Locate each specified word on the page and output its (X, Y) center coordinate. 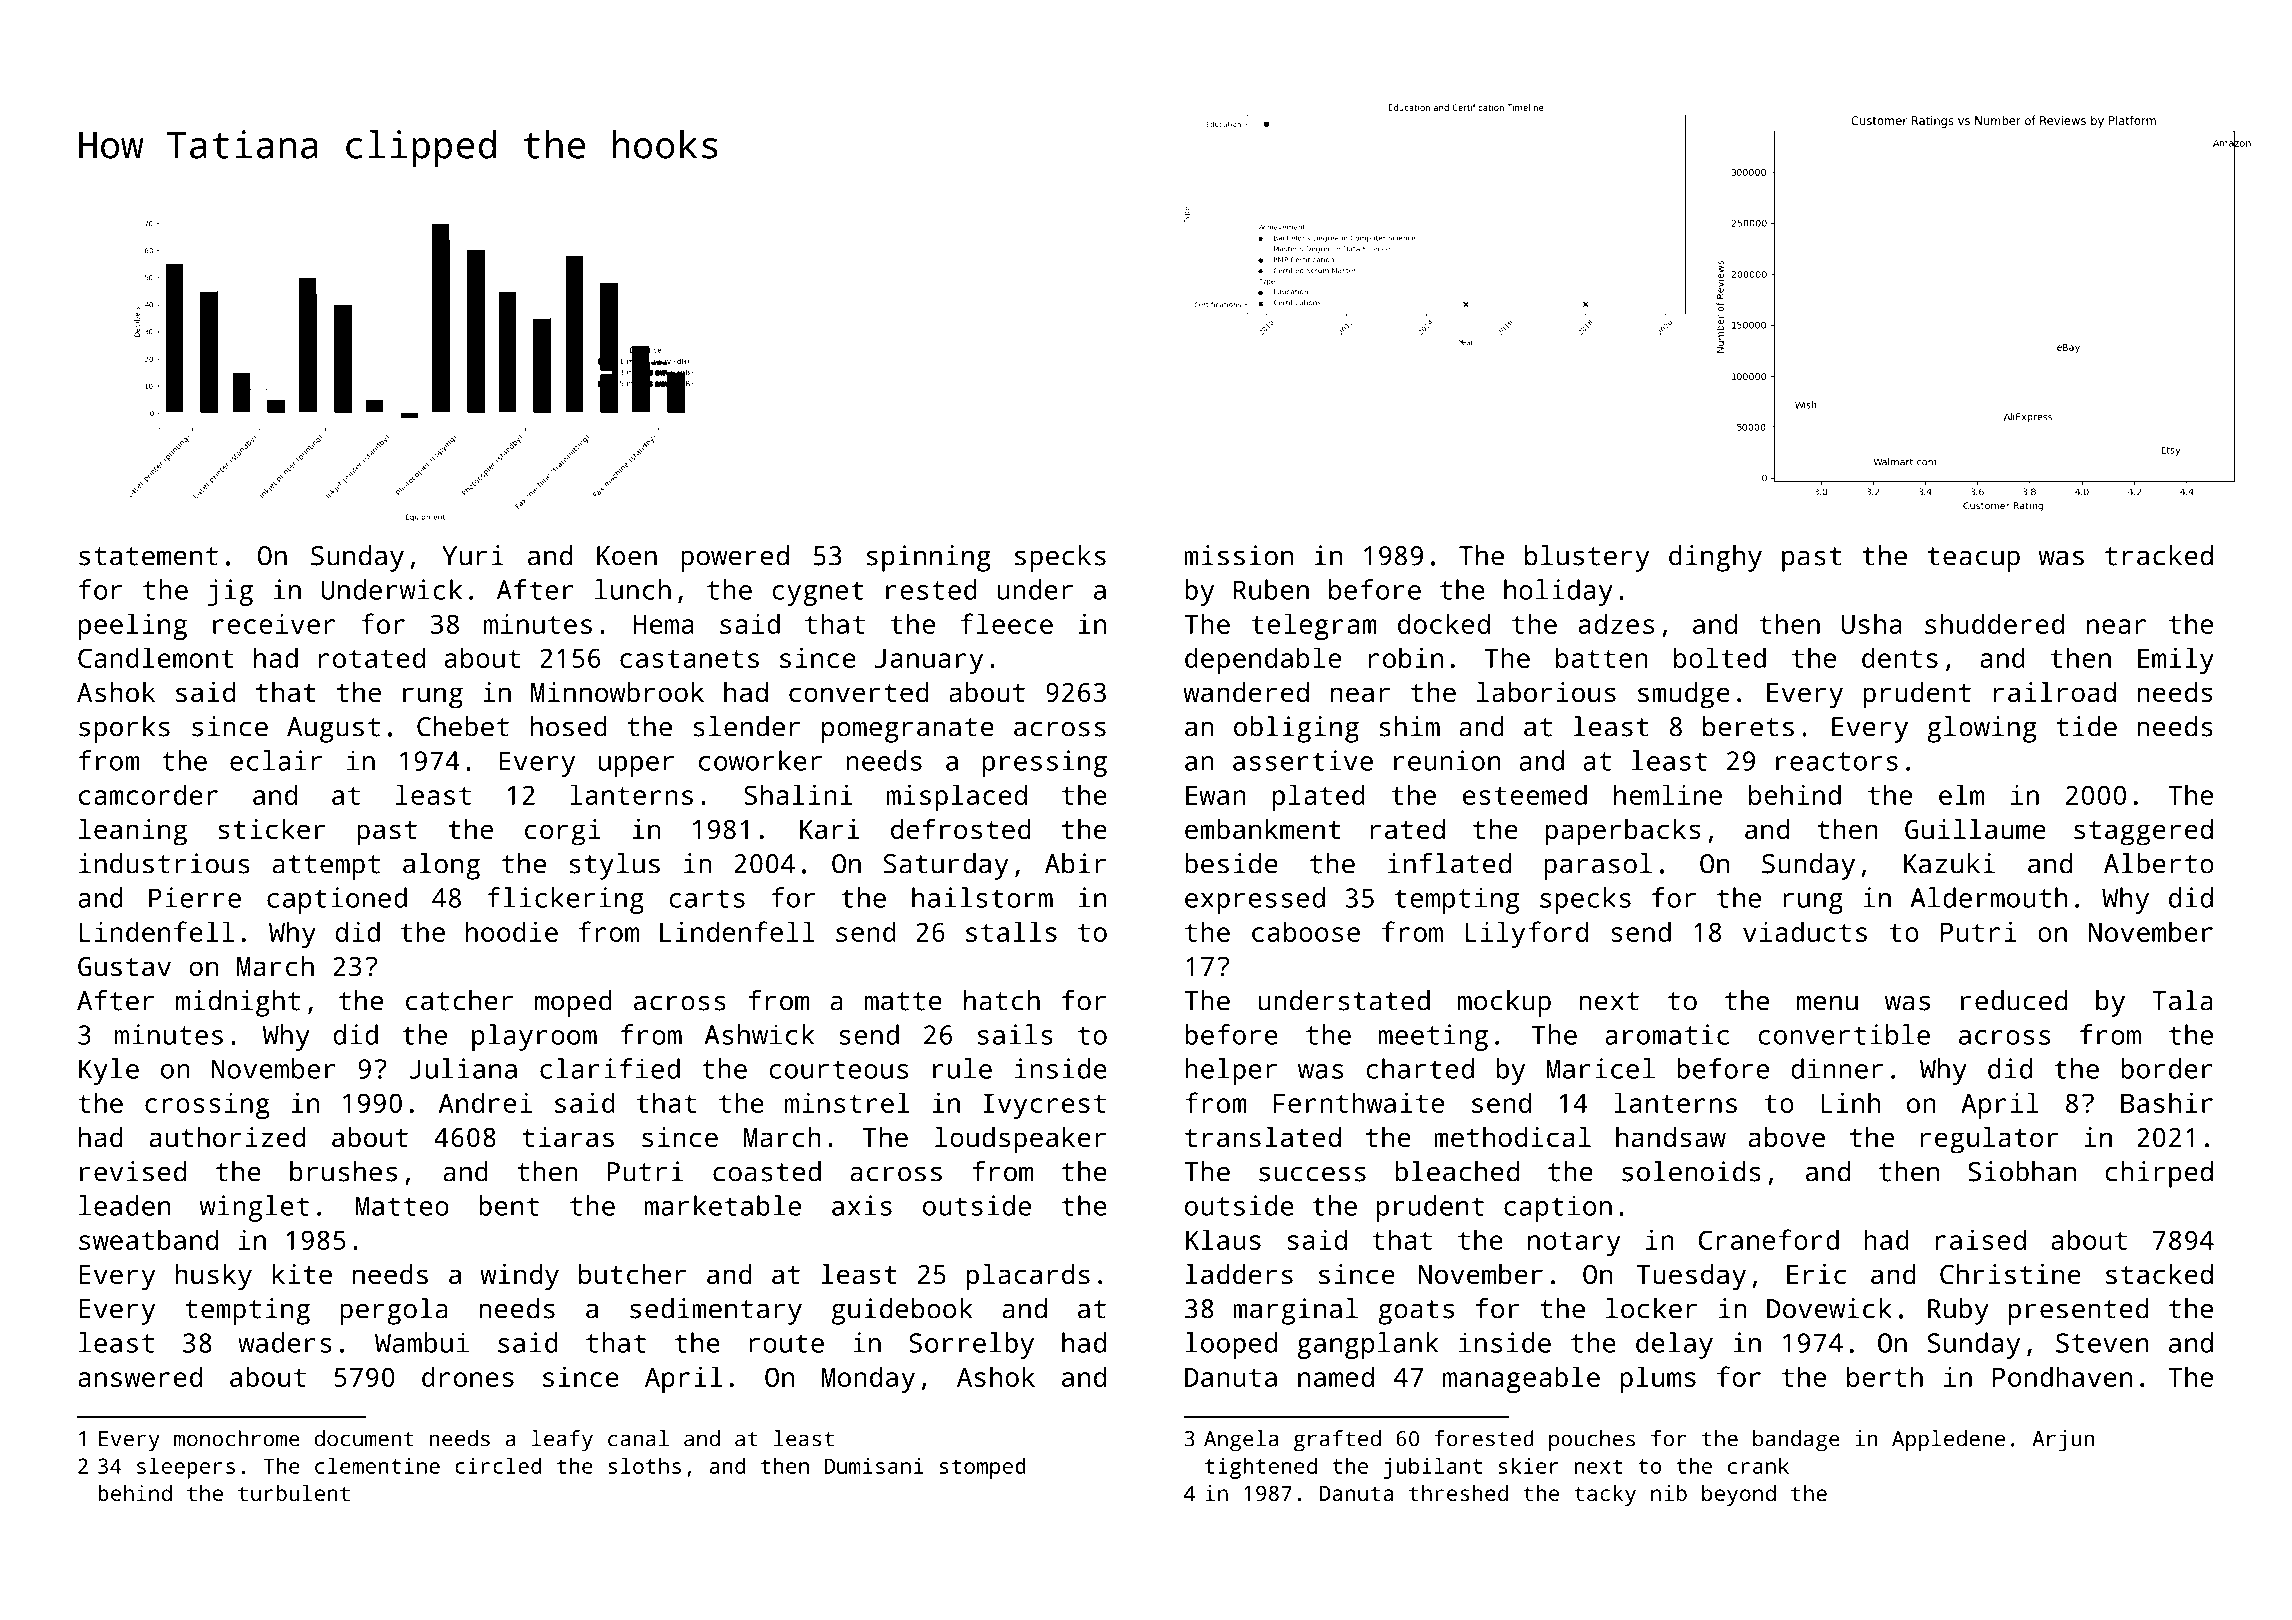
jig (230, 592)
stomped (983, 1468)
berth (1885, 1376)
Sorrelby (971, 1345)
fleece (1007, 623)
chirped (2159, 1174)
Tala (2182, 1000)
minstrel (847, 1102)
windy (519, 1277)
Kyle (109, 1071)
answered (140, 1376)
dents (1900, 657)
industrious (164, 863)
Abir (1075, 863)
